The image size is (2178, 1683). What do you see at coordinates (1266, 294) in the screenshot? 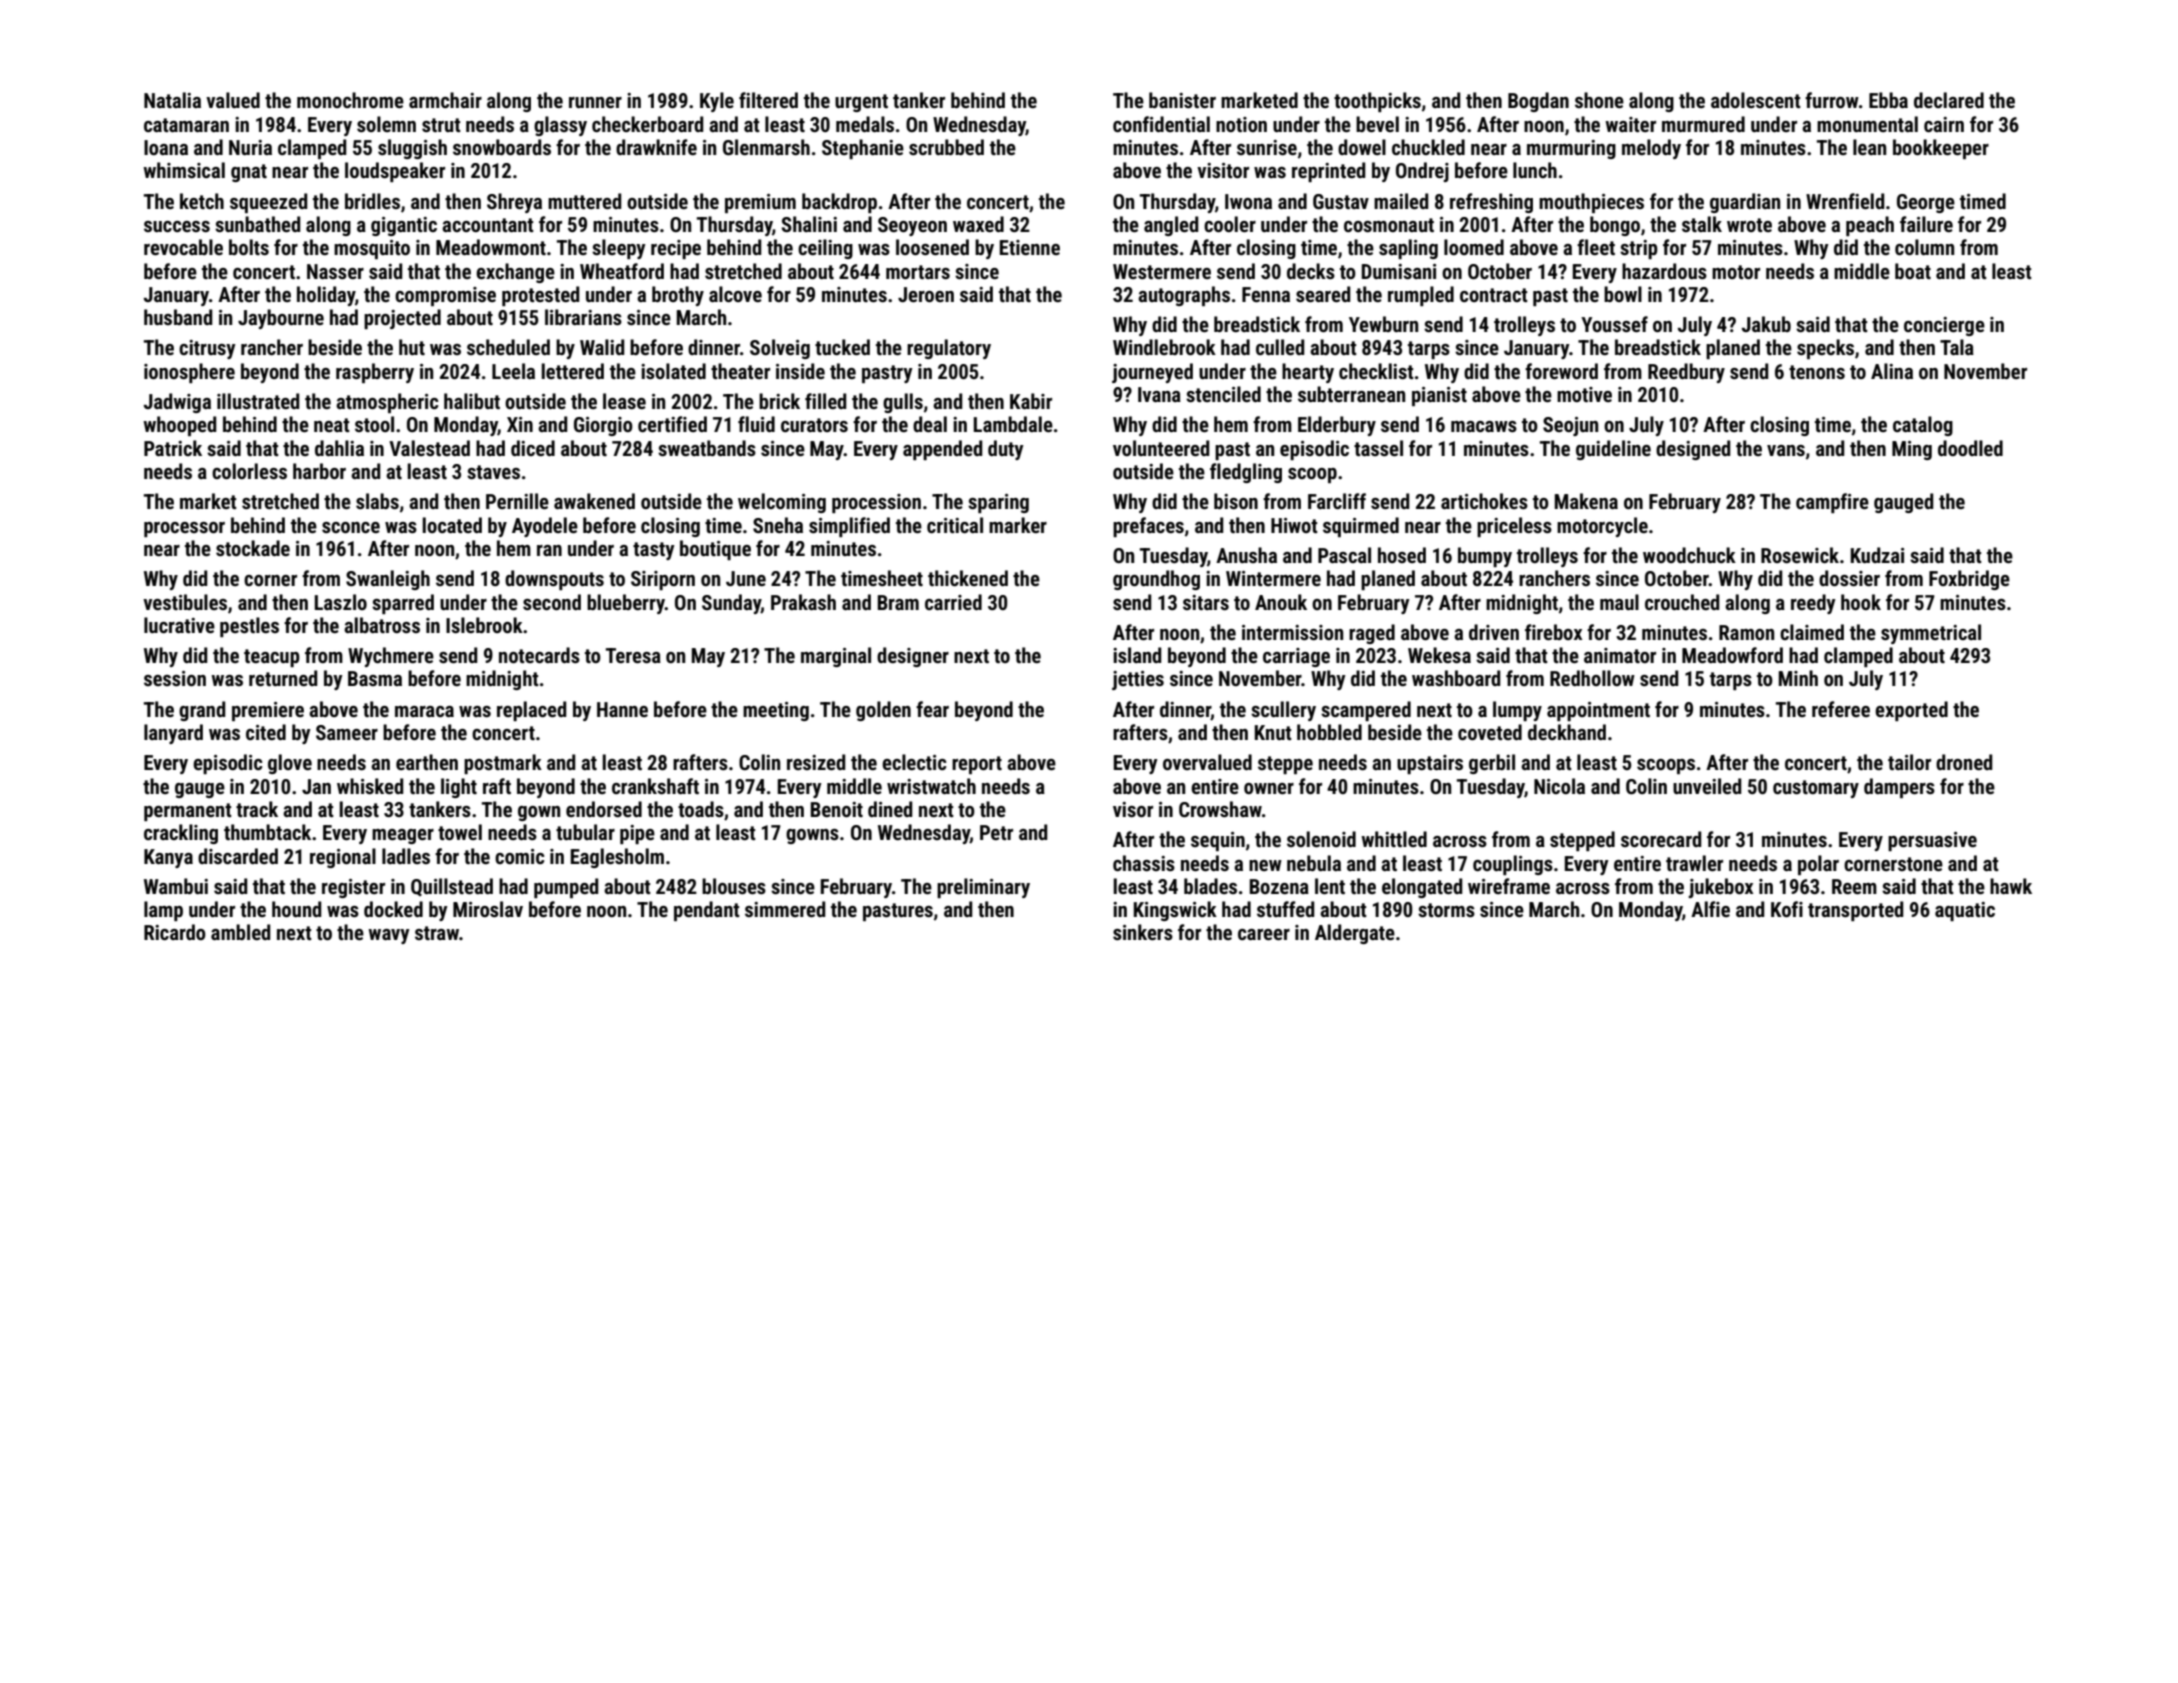
I see `Fenna` at bounding box center [1266, 294].
